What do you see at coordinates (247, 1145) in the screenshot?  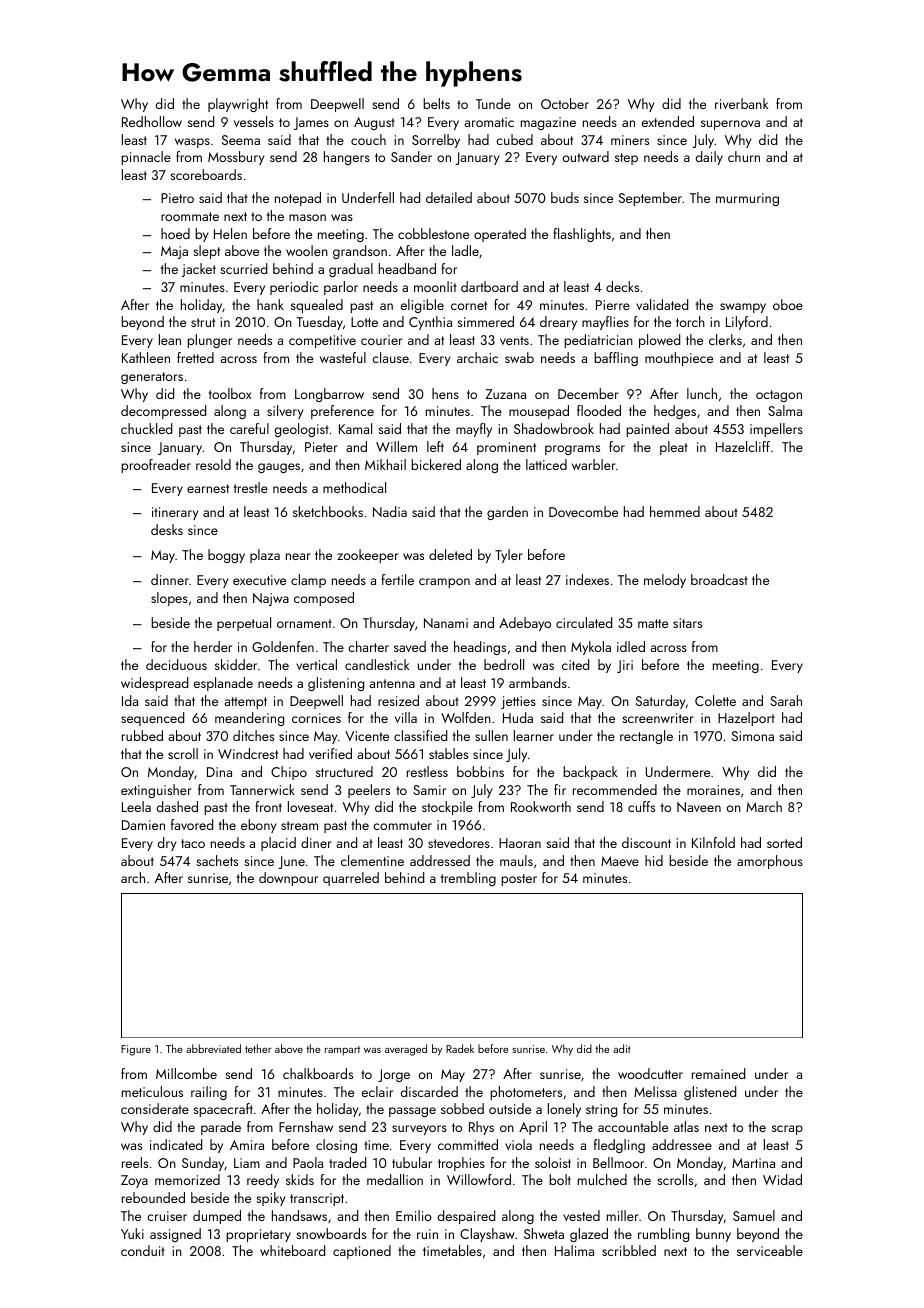 I see `Amira` at bounding box center [247, 1145].
